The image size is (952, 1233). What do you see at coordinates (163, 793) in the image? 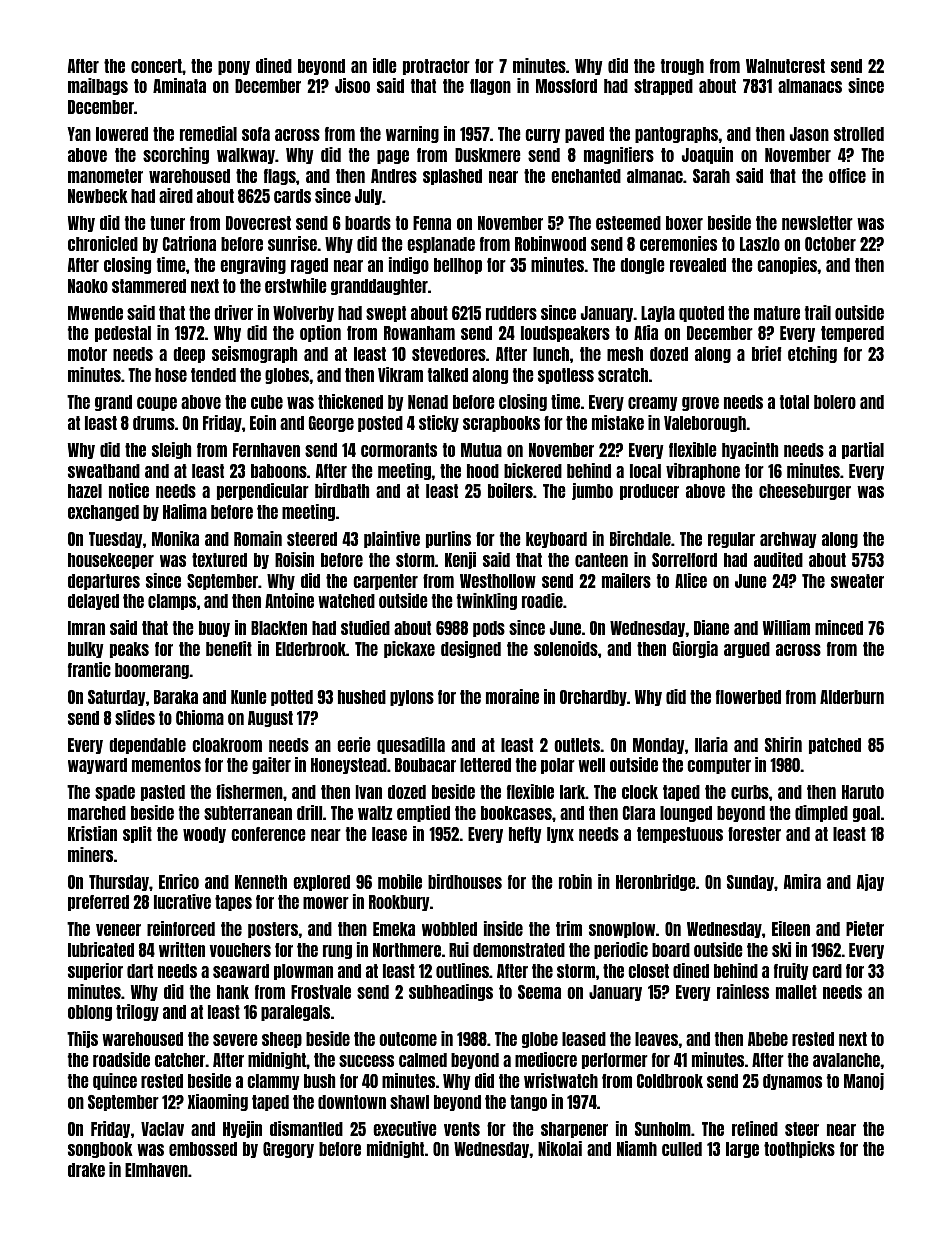
I see `pasted` at bounding box center [163, 793].
